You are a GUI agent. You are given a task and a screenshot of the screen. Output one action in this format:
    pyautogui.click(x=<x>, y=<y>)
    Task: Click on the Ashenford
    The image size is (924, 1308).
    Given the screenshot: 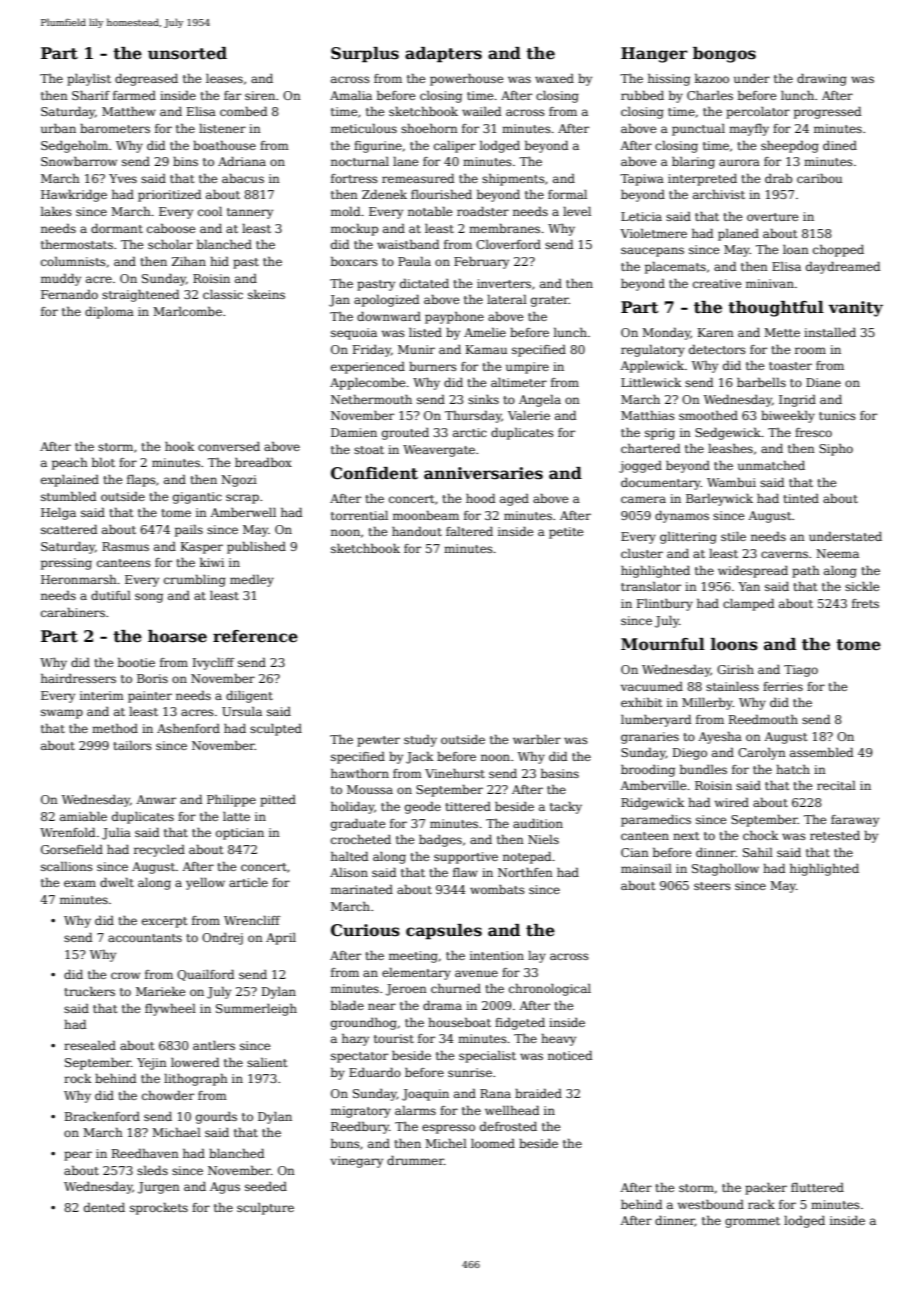 What is the action you would take?
    pyautogui.click(x=188, y=728)
